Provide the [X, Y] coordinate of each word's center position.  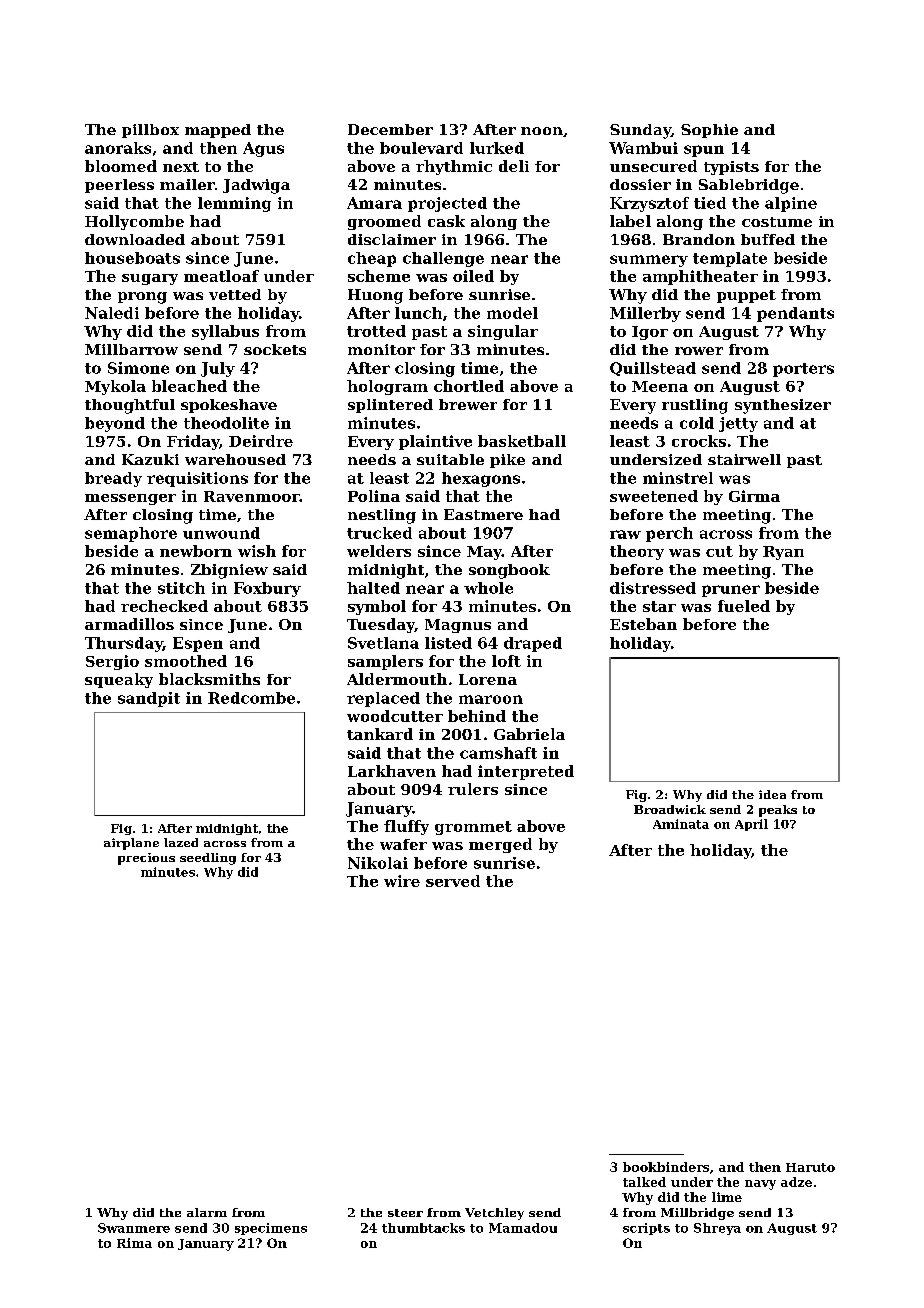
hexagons [481, 479]
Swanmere [134, 1228]
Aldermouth [397, 679]
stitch [181, 588]
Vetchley [494, 1214]
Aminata [681, 824]
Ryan [783, 553]
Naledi [112, 313]
